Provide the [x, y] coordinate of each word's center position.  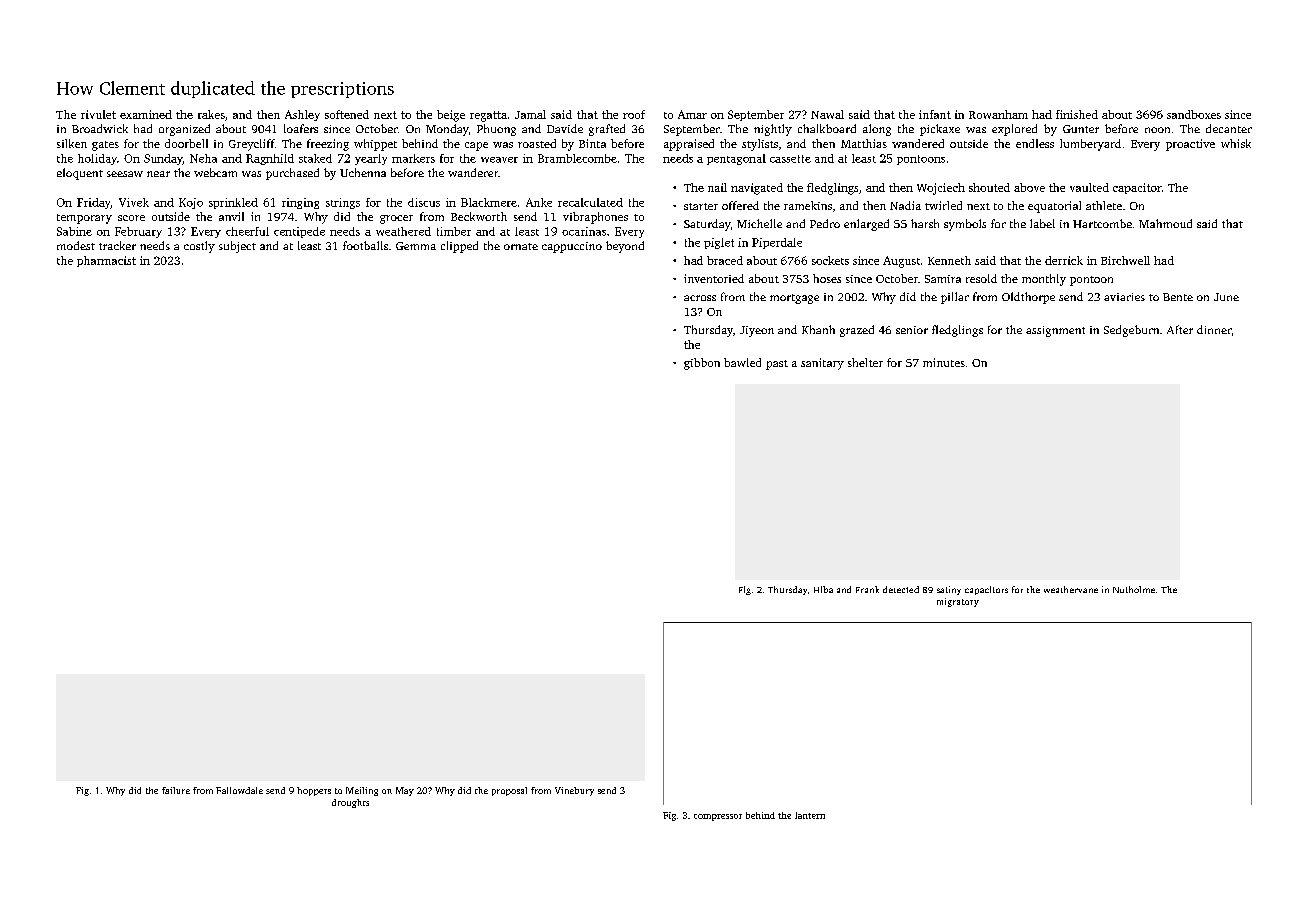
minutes [944, 362]
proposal [509, 791]
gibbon [702, 364]
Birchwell [1125, 260]
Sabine [74, 231]
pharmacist [106, 261]
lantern [810, 815]
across [700, 298]
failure [176, 790]
